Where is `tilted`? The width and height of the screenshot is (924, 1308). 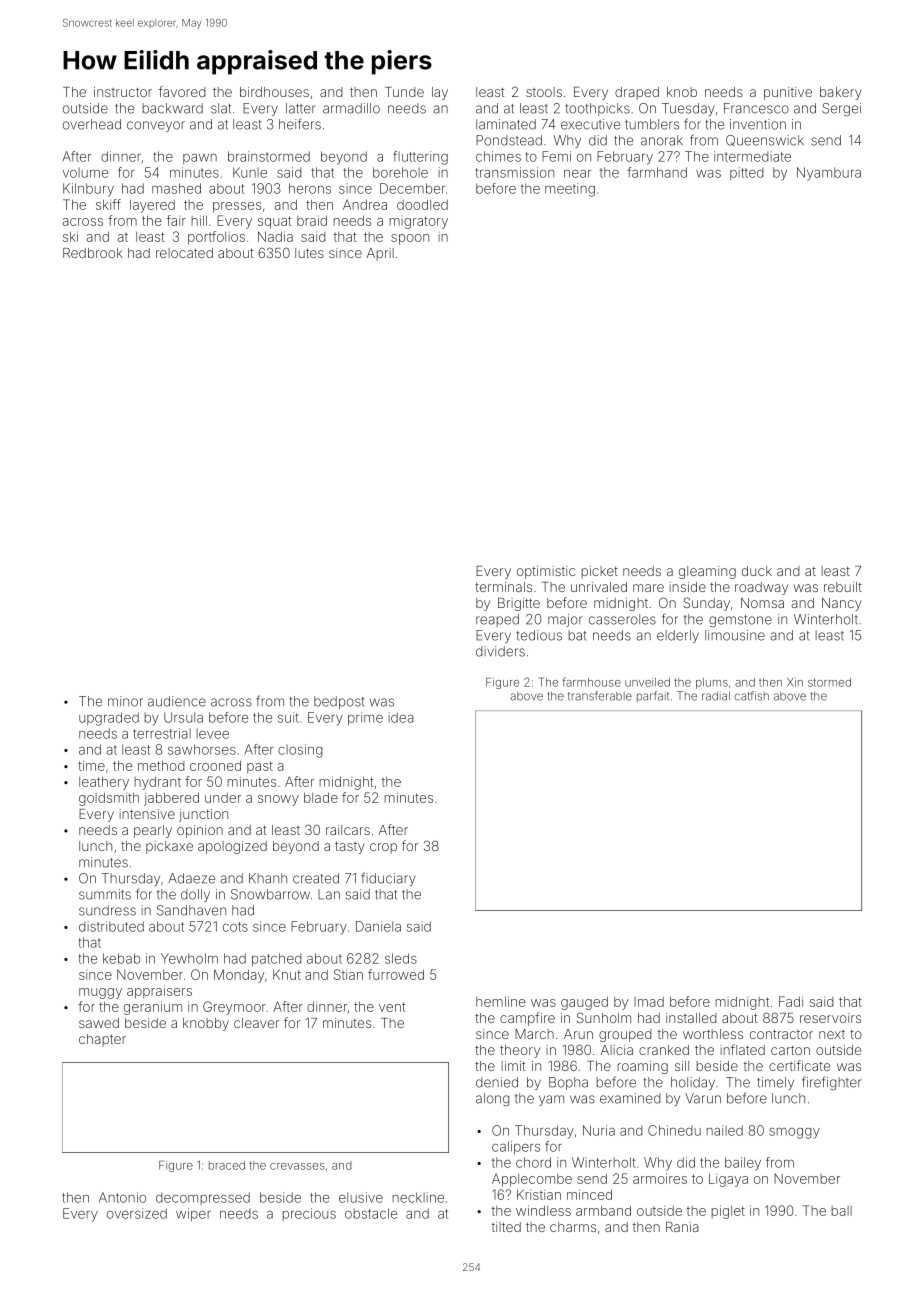 tilted is located at coordinates (506, 1227).
